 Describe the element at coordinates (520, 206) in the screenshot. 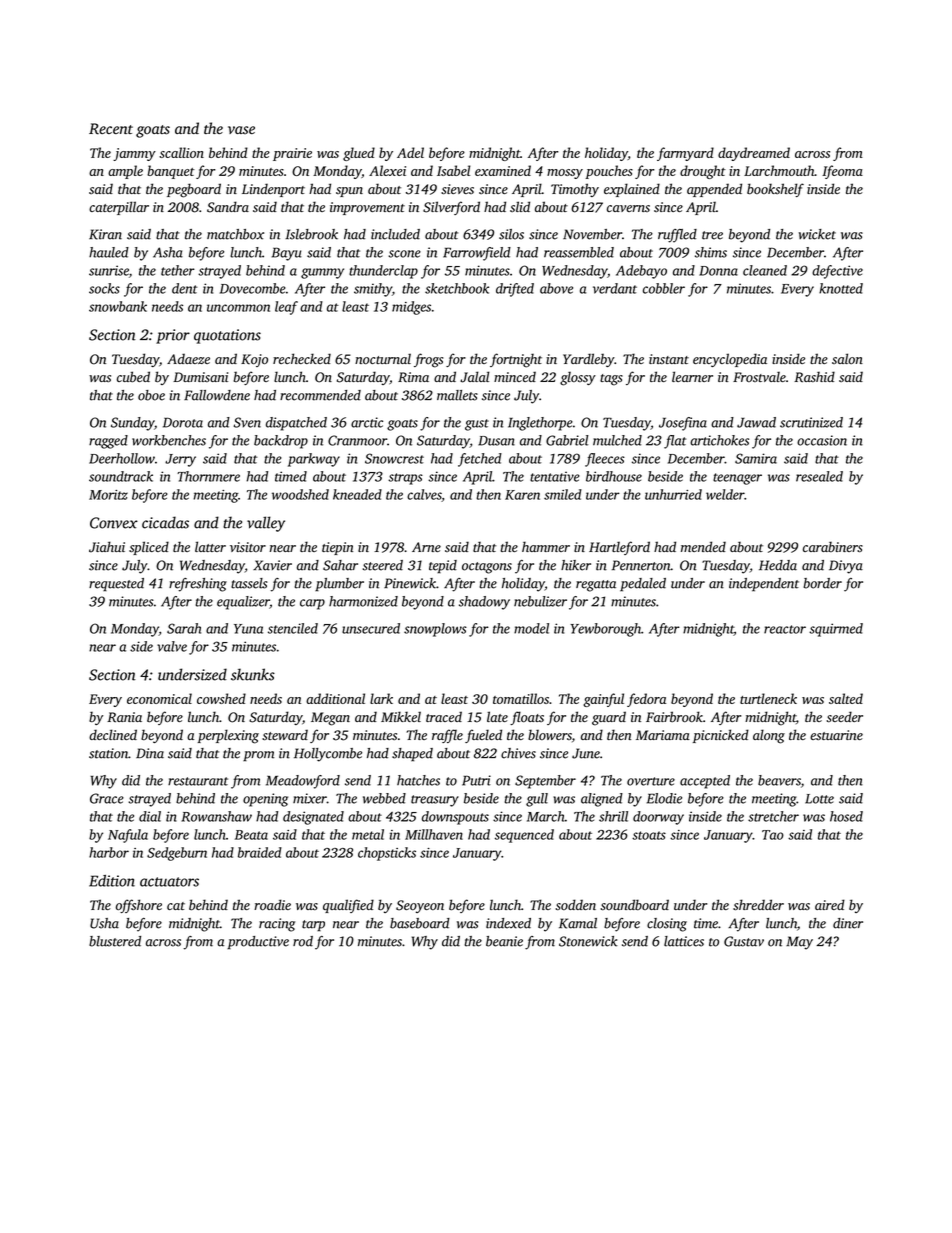

I see `slid` at that location.
